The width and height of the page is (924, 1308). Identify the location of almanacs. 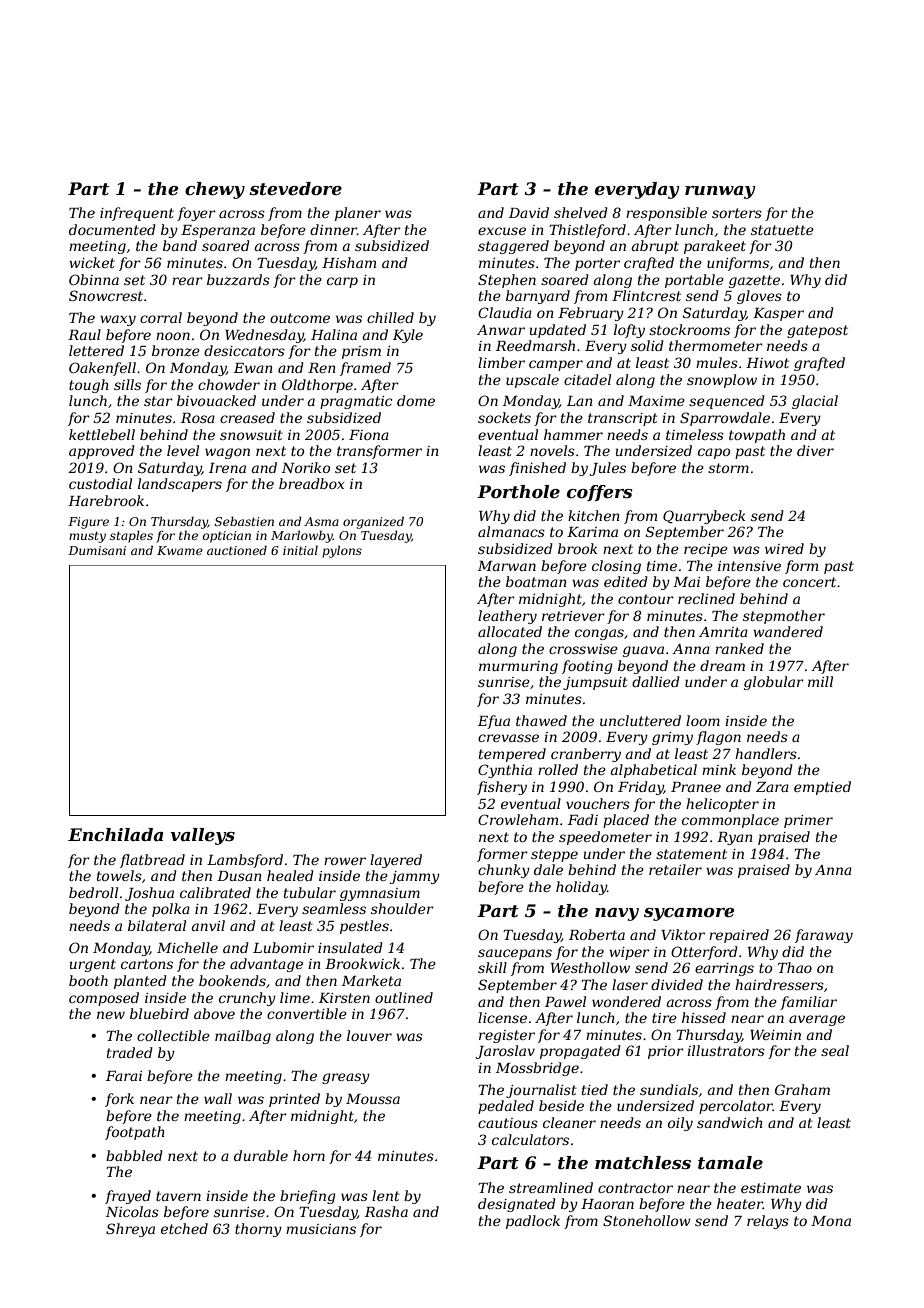
(511, 531).
